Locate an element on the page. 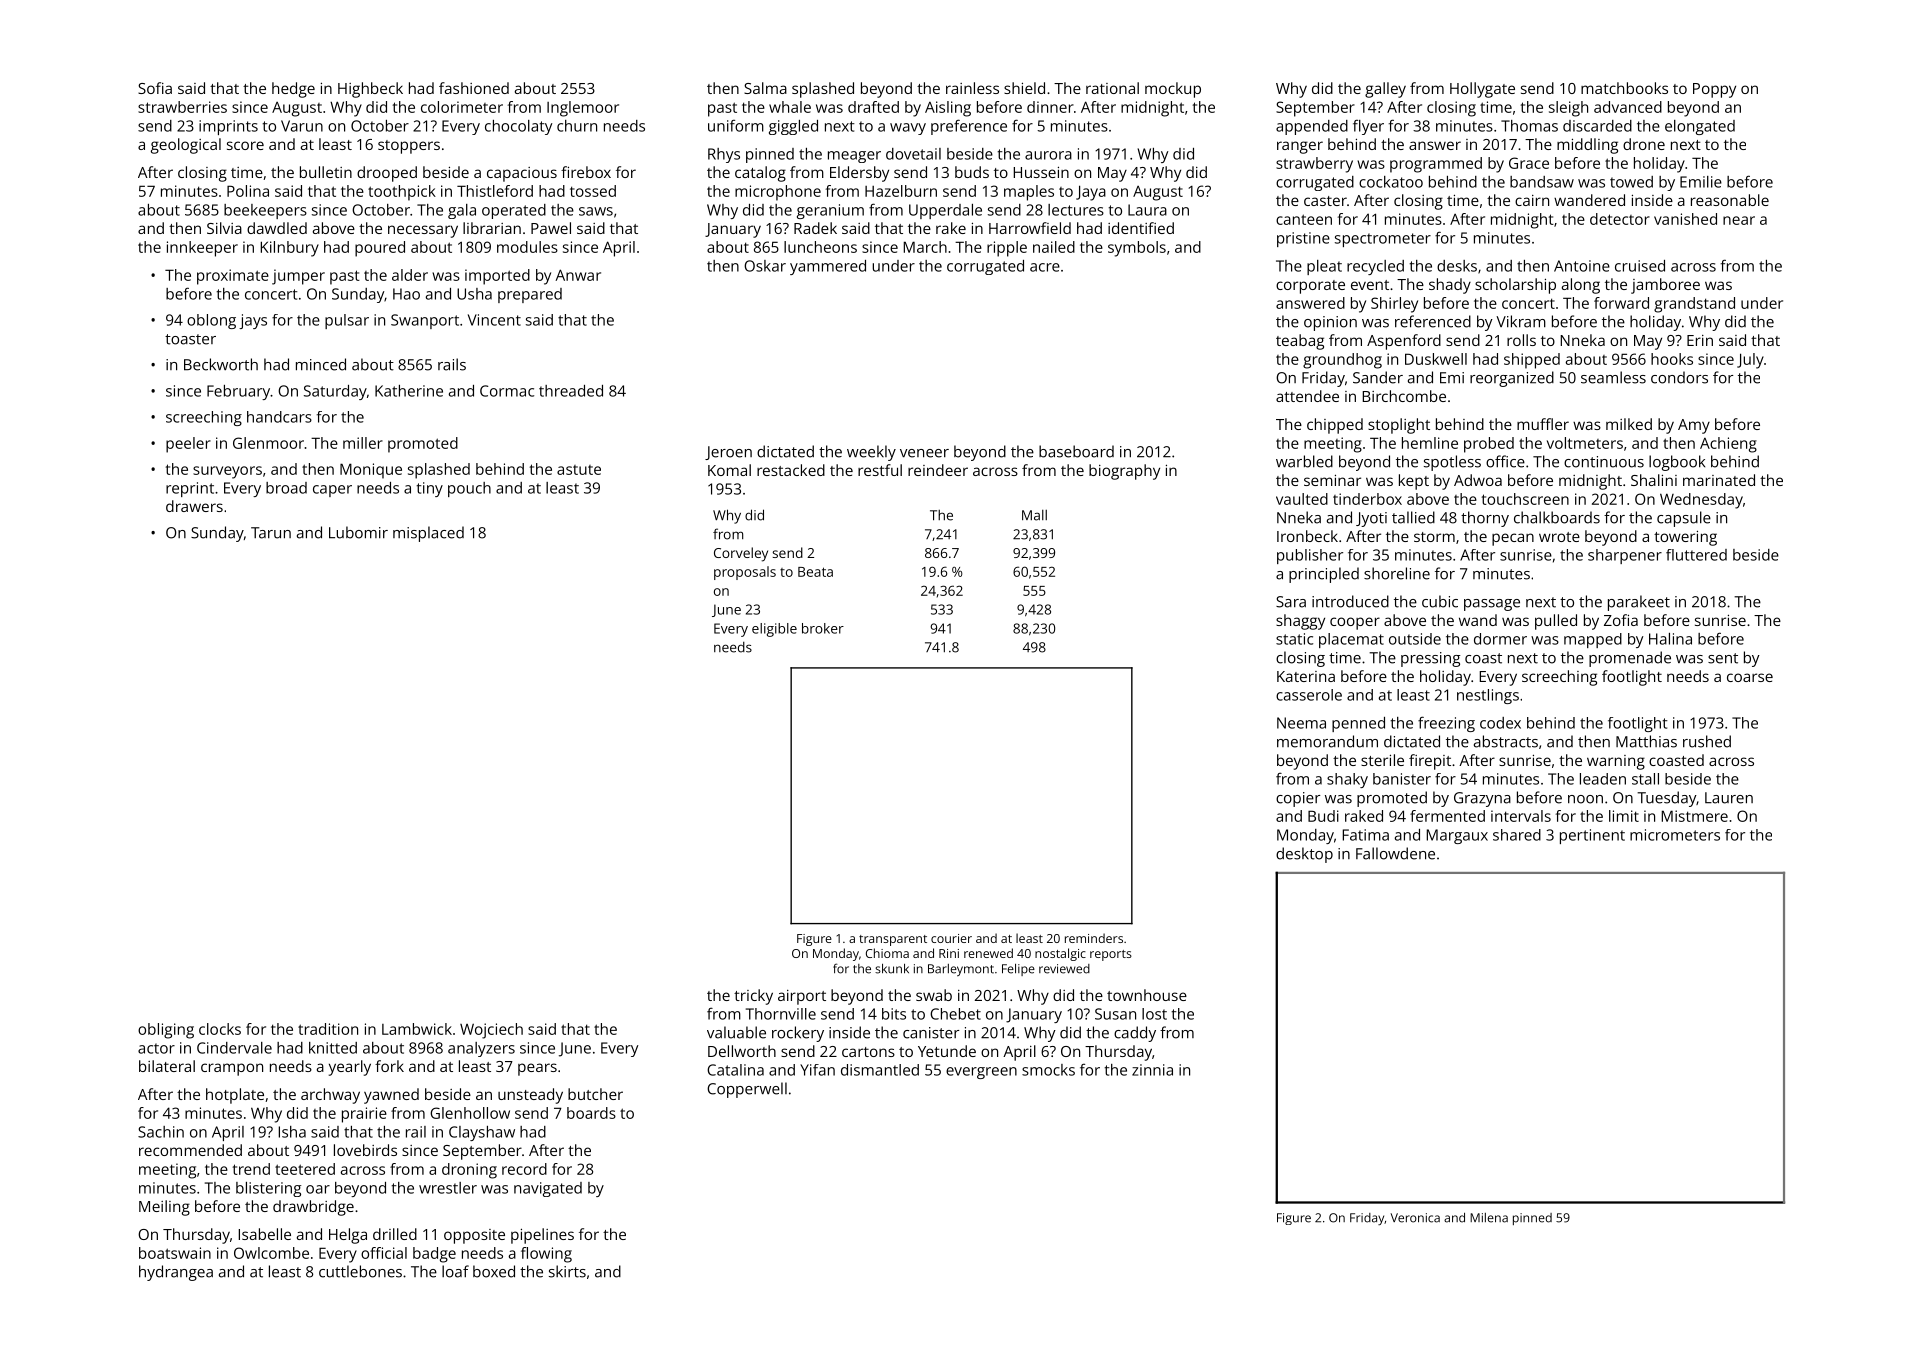  skirts is located at coordinates (567, 1271).
